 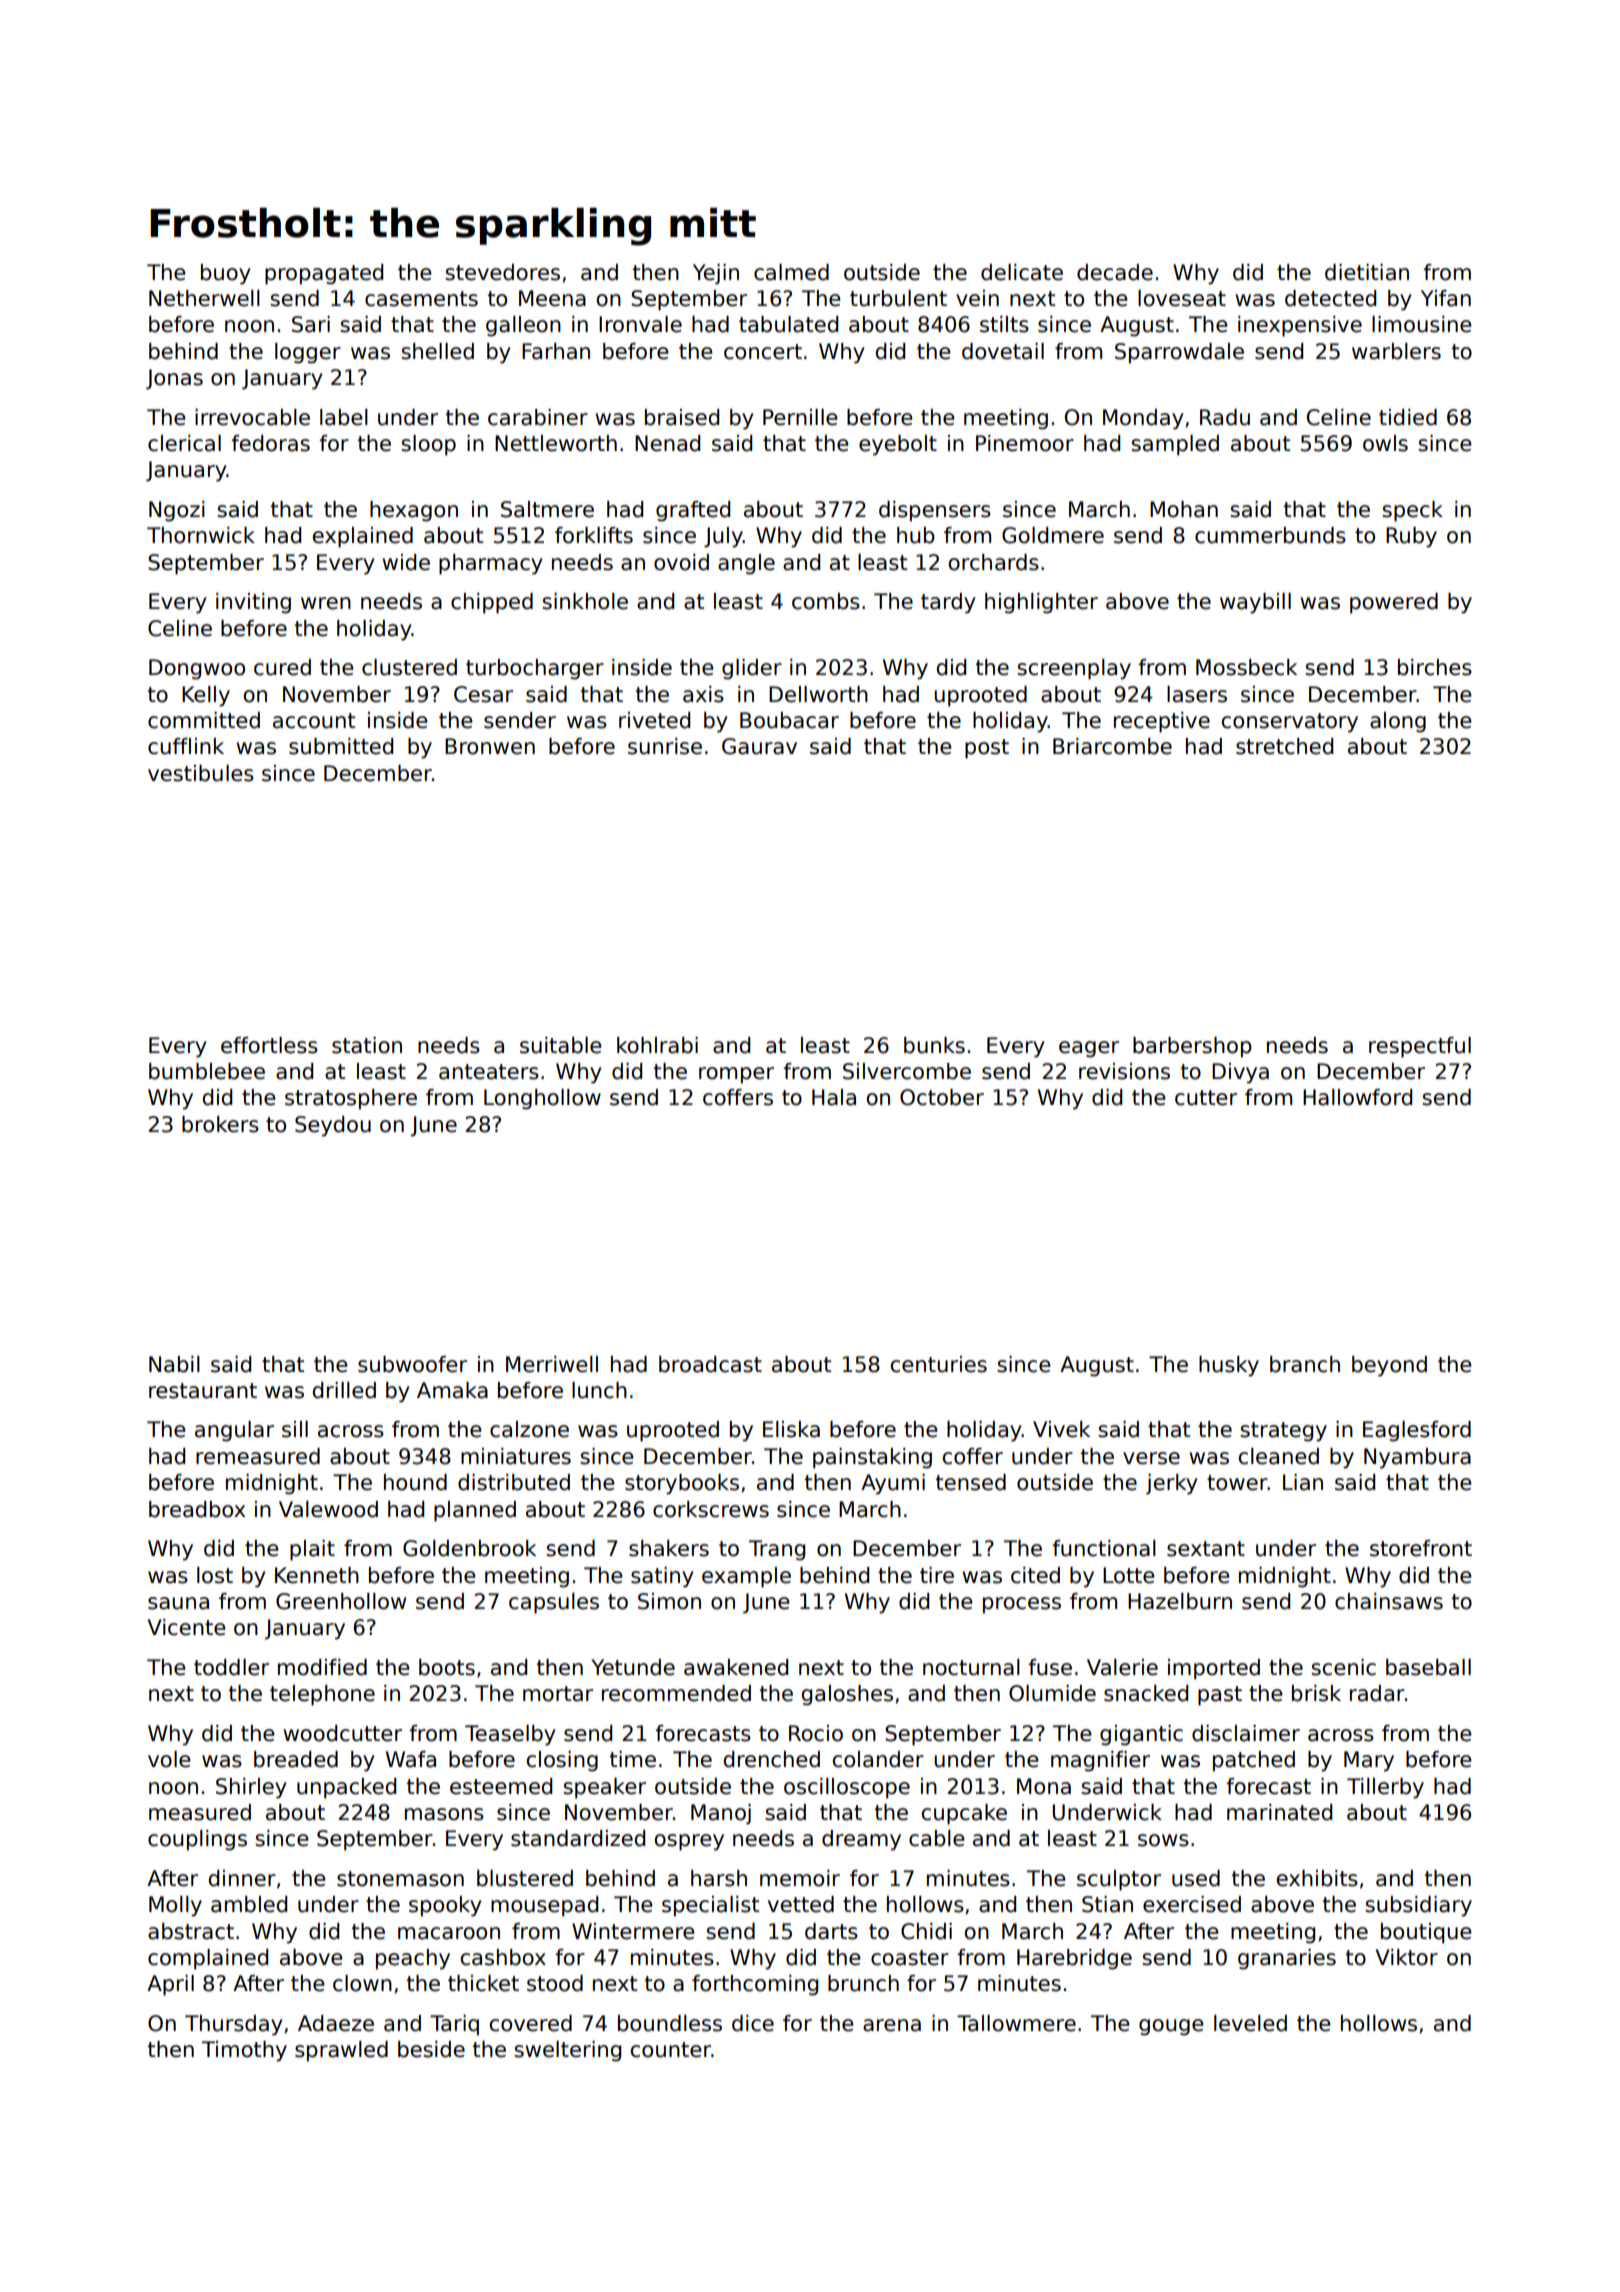 What do you see at coordinates (716, 274) in the screenshot?
I see `Yejin` at bounding box center [716, 274].
